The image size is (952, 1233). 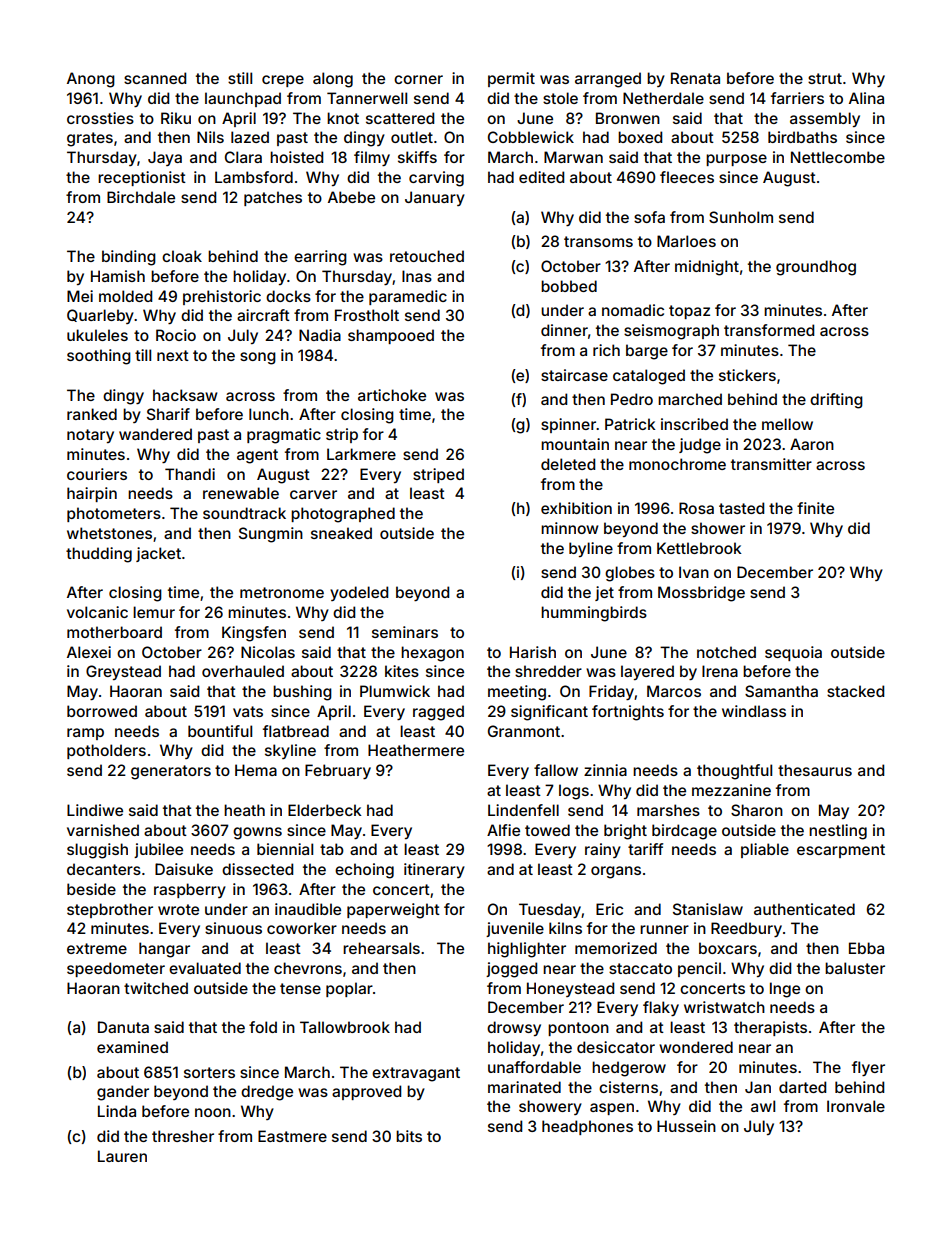 I want to click on Friday, so click(x=612, y=692).
